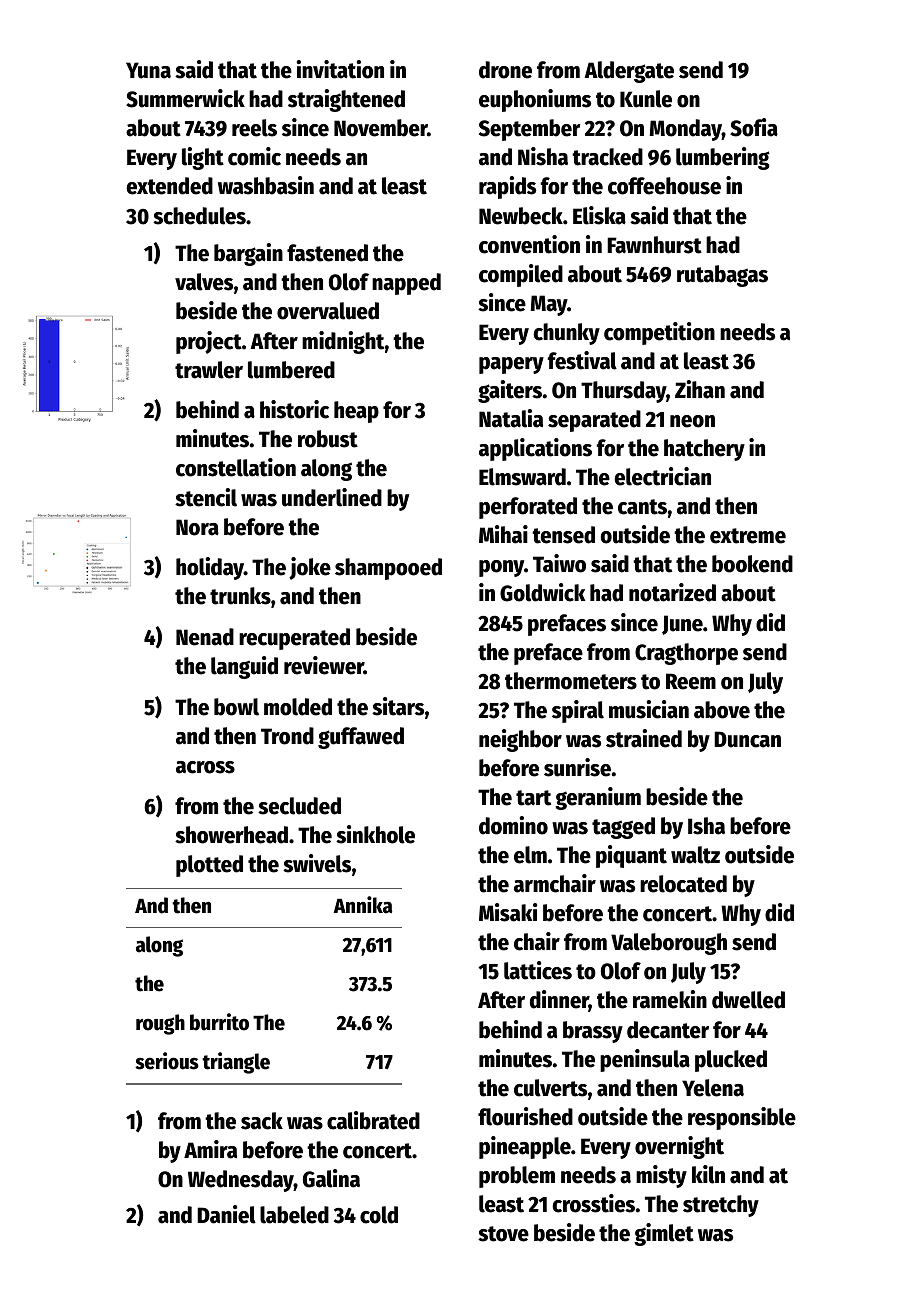 The height and width of the image is (1311, 924). Describe the element at coordinates (664, 186) in the image. I see `coffeehouse` at that location.
